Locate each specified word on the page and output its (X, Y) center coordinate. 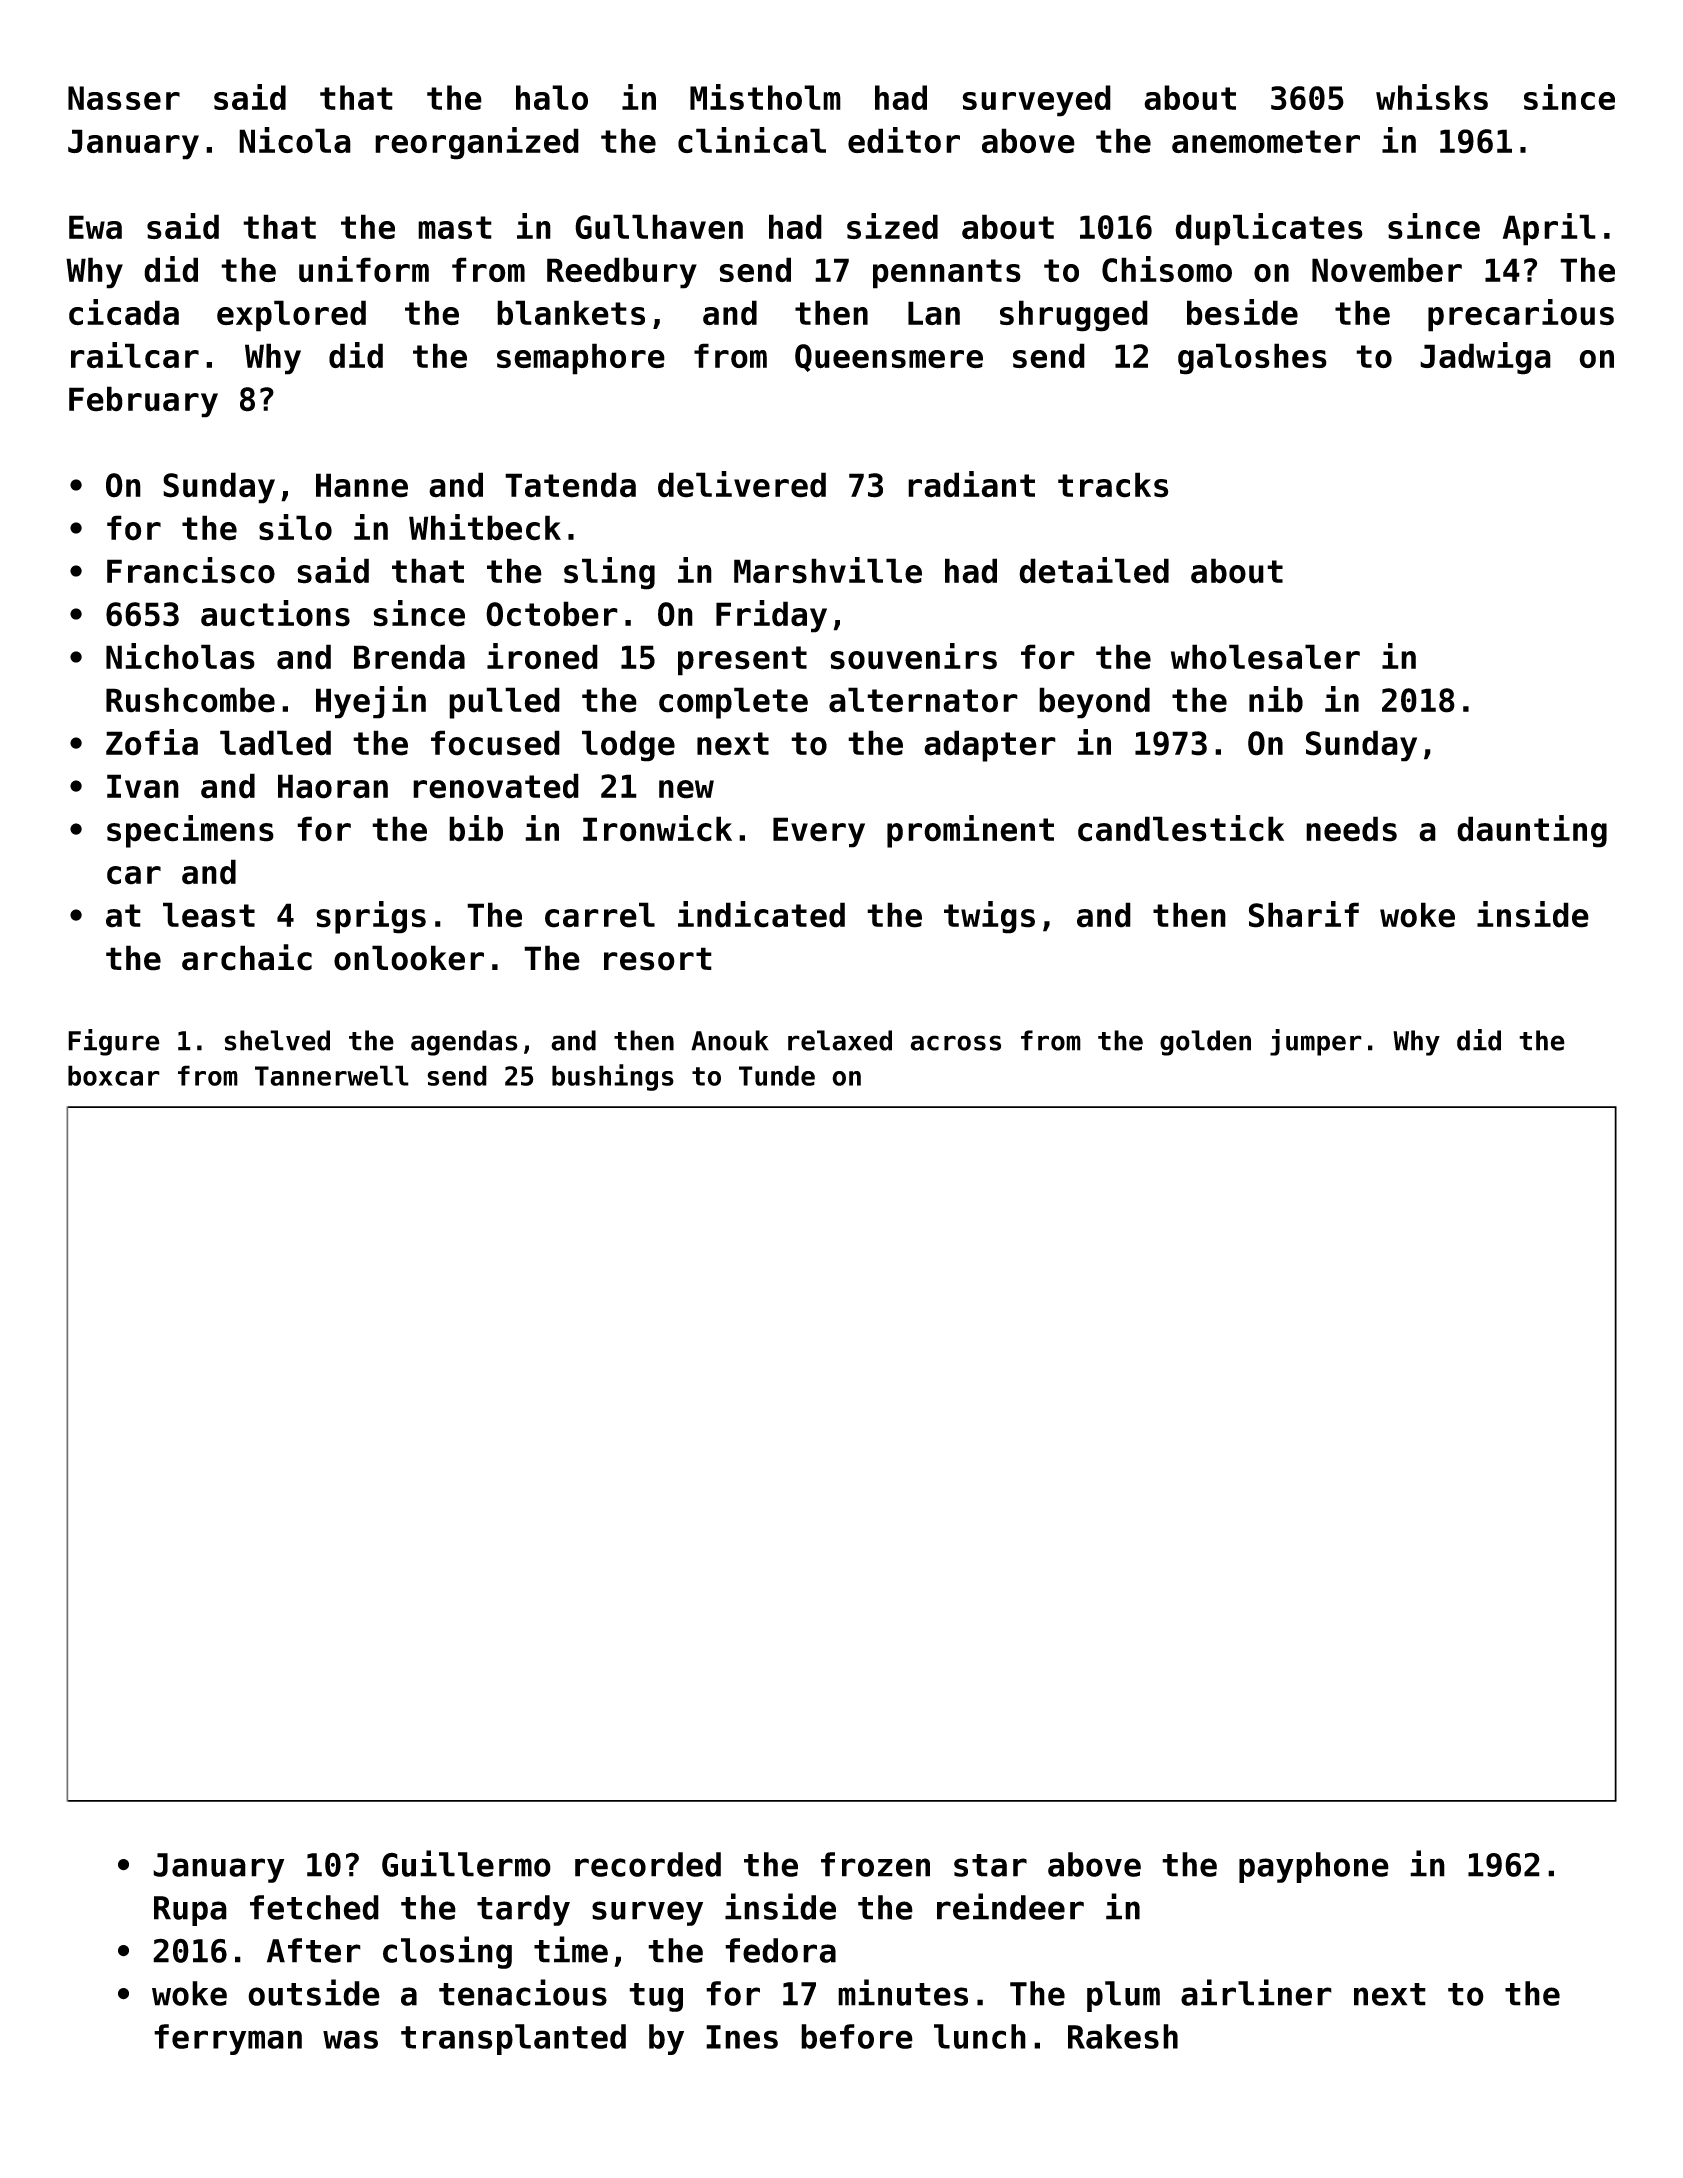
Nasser (124, 98)
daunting (1532, 831)
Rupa (190, 1911)
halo (552, 97)
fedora (780, 1950)
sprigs (371, 917)
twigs (989, 917)
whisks (1432, 97)
